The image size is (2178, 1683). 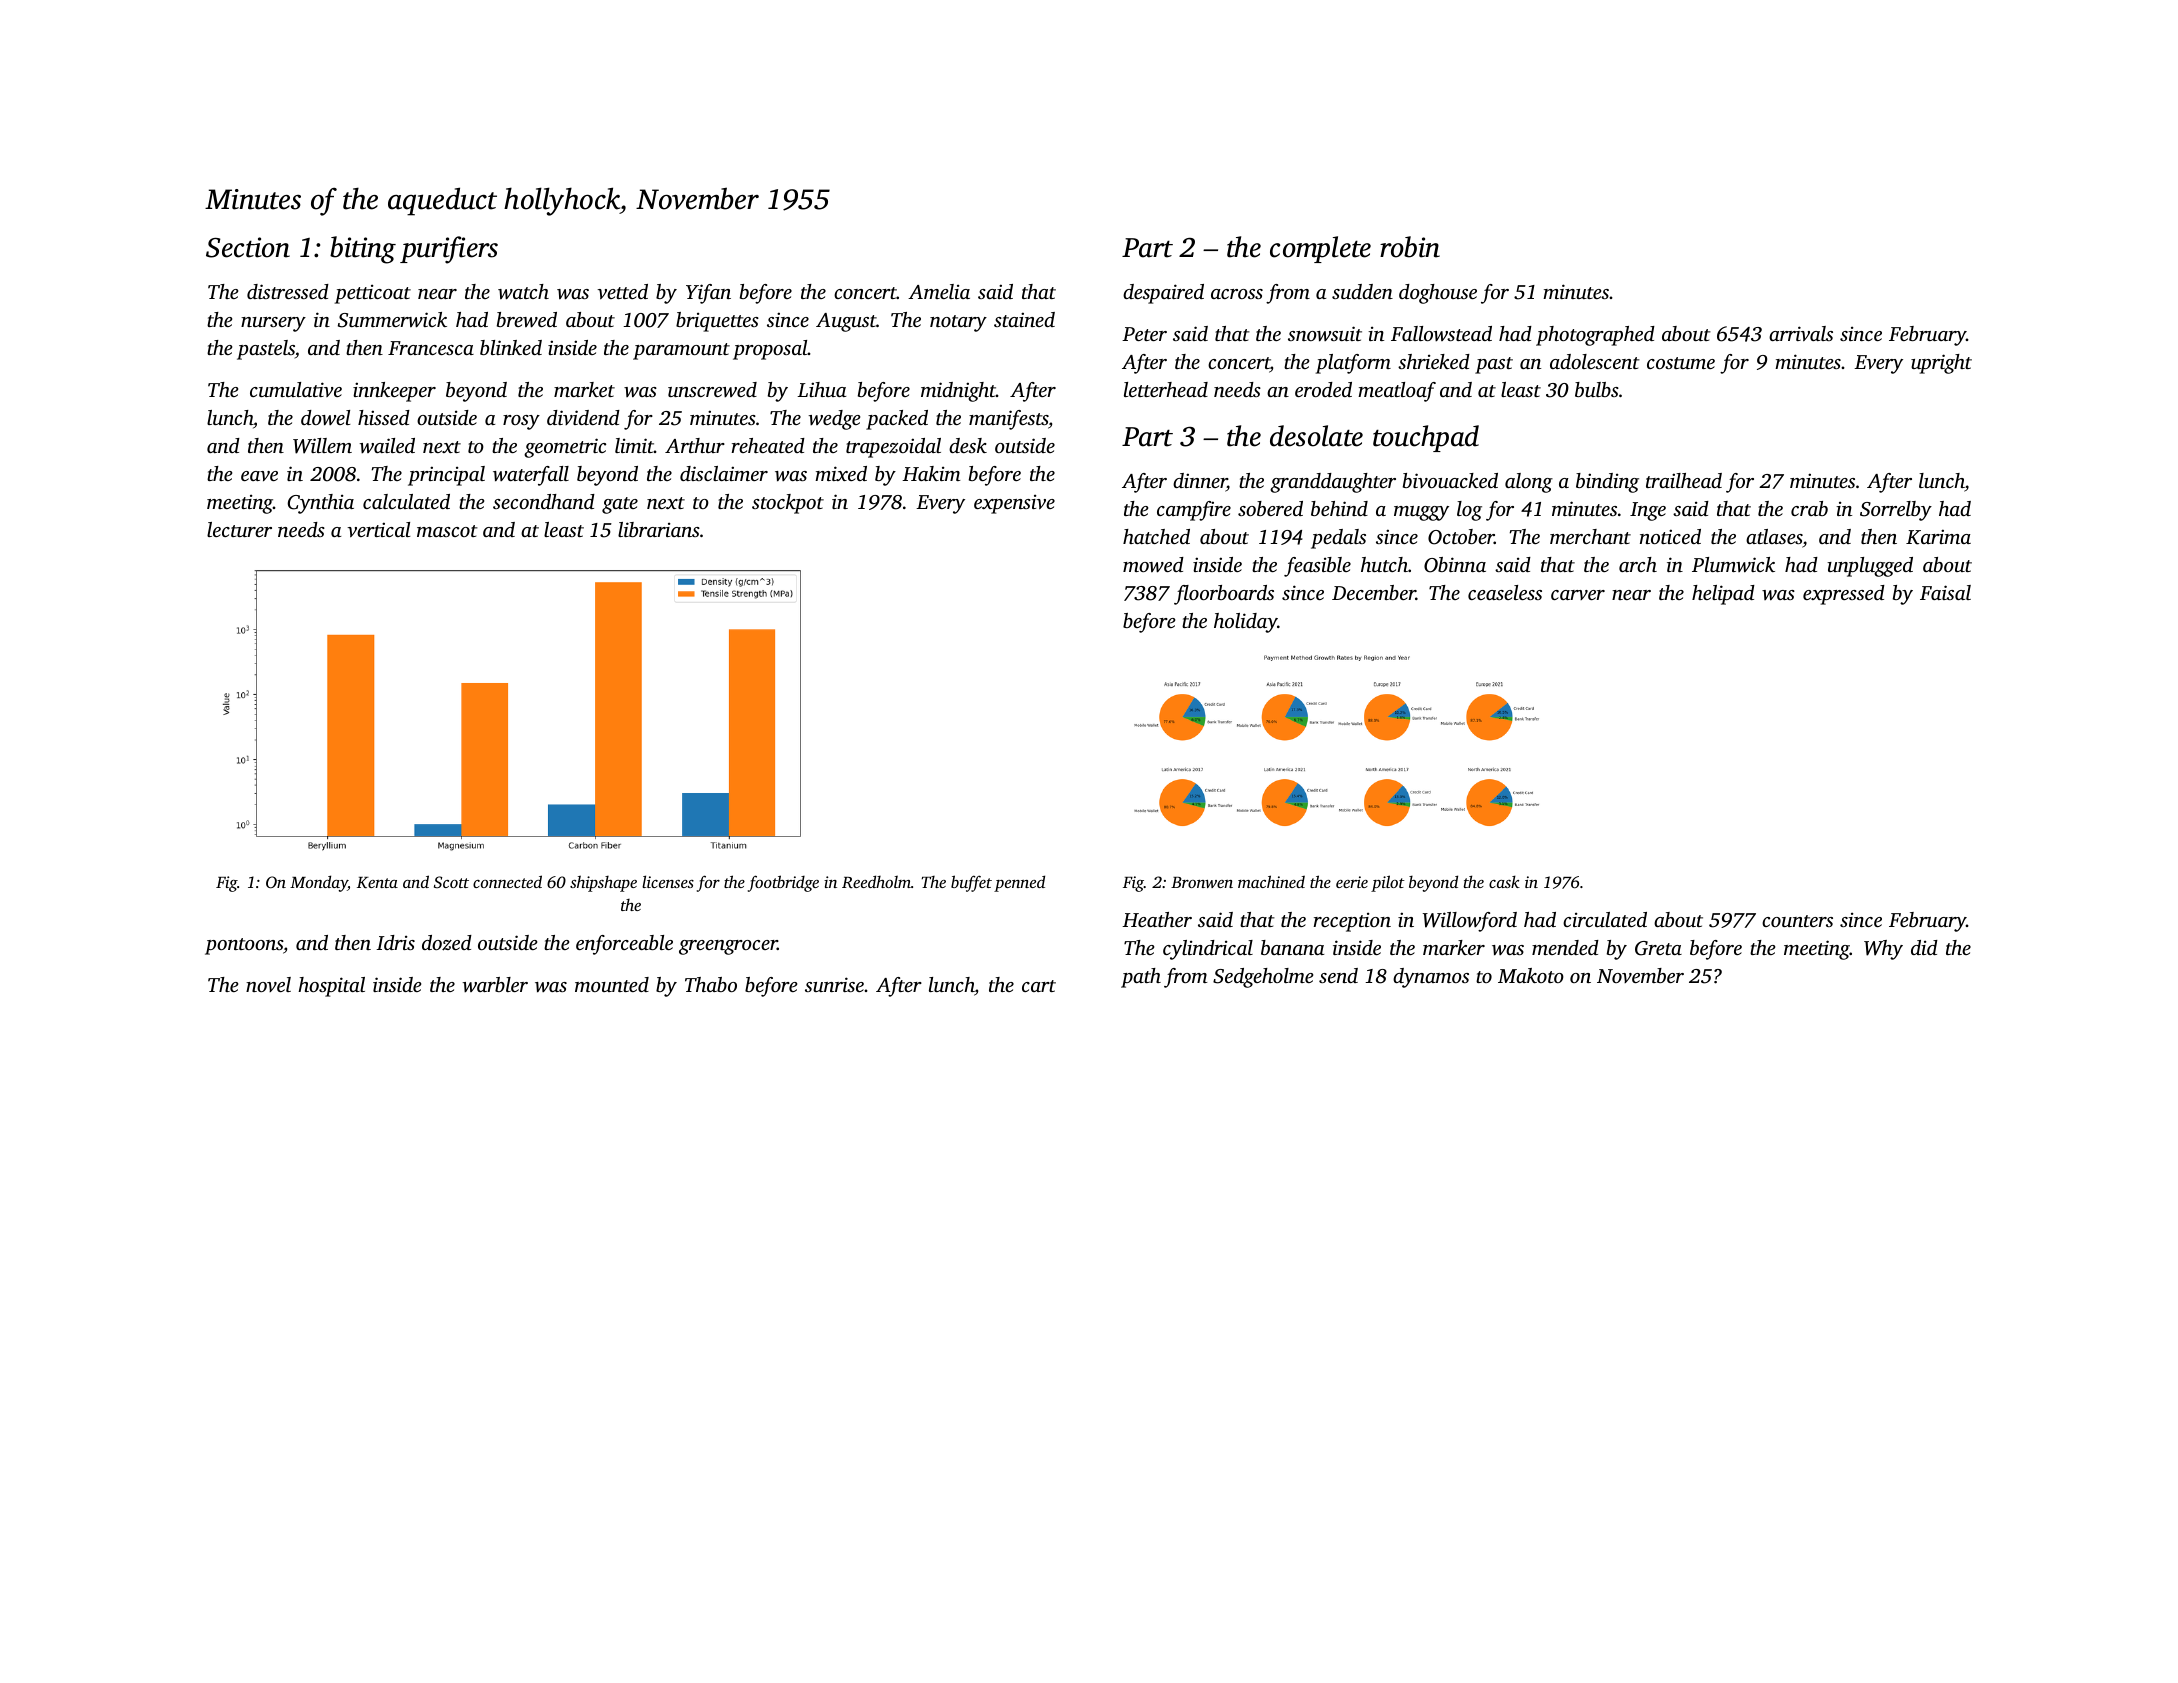 What do you see at coordinates (1670, 536) in the screenshot?
I see `noticed` at bounding box center [1670, 536].
